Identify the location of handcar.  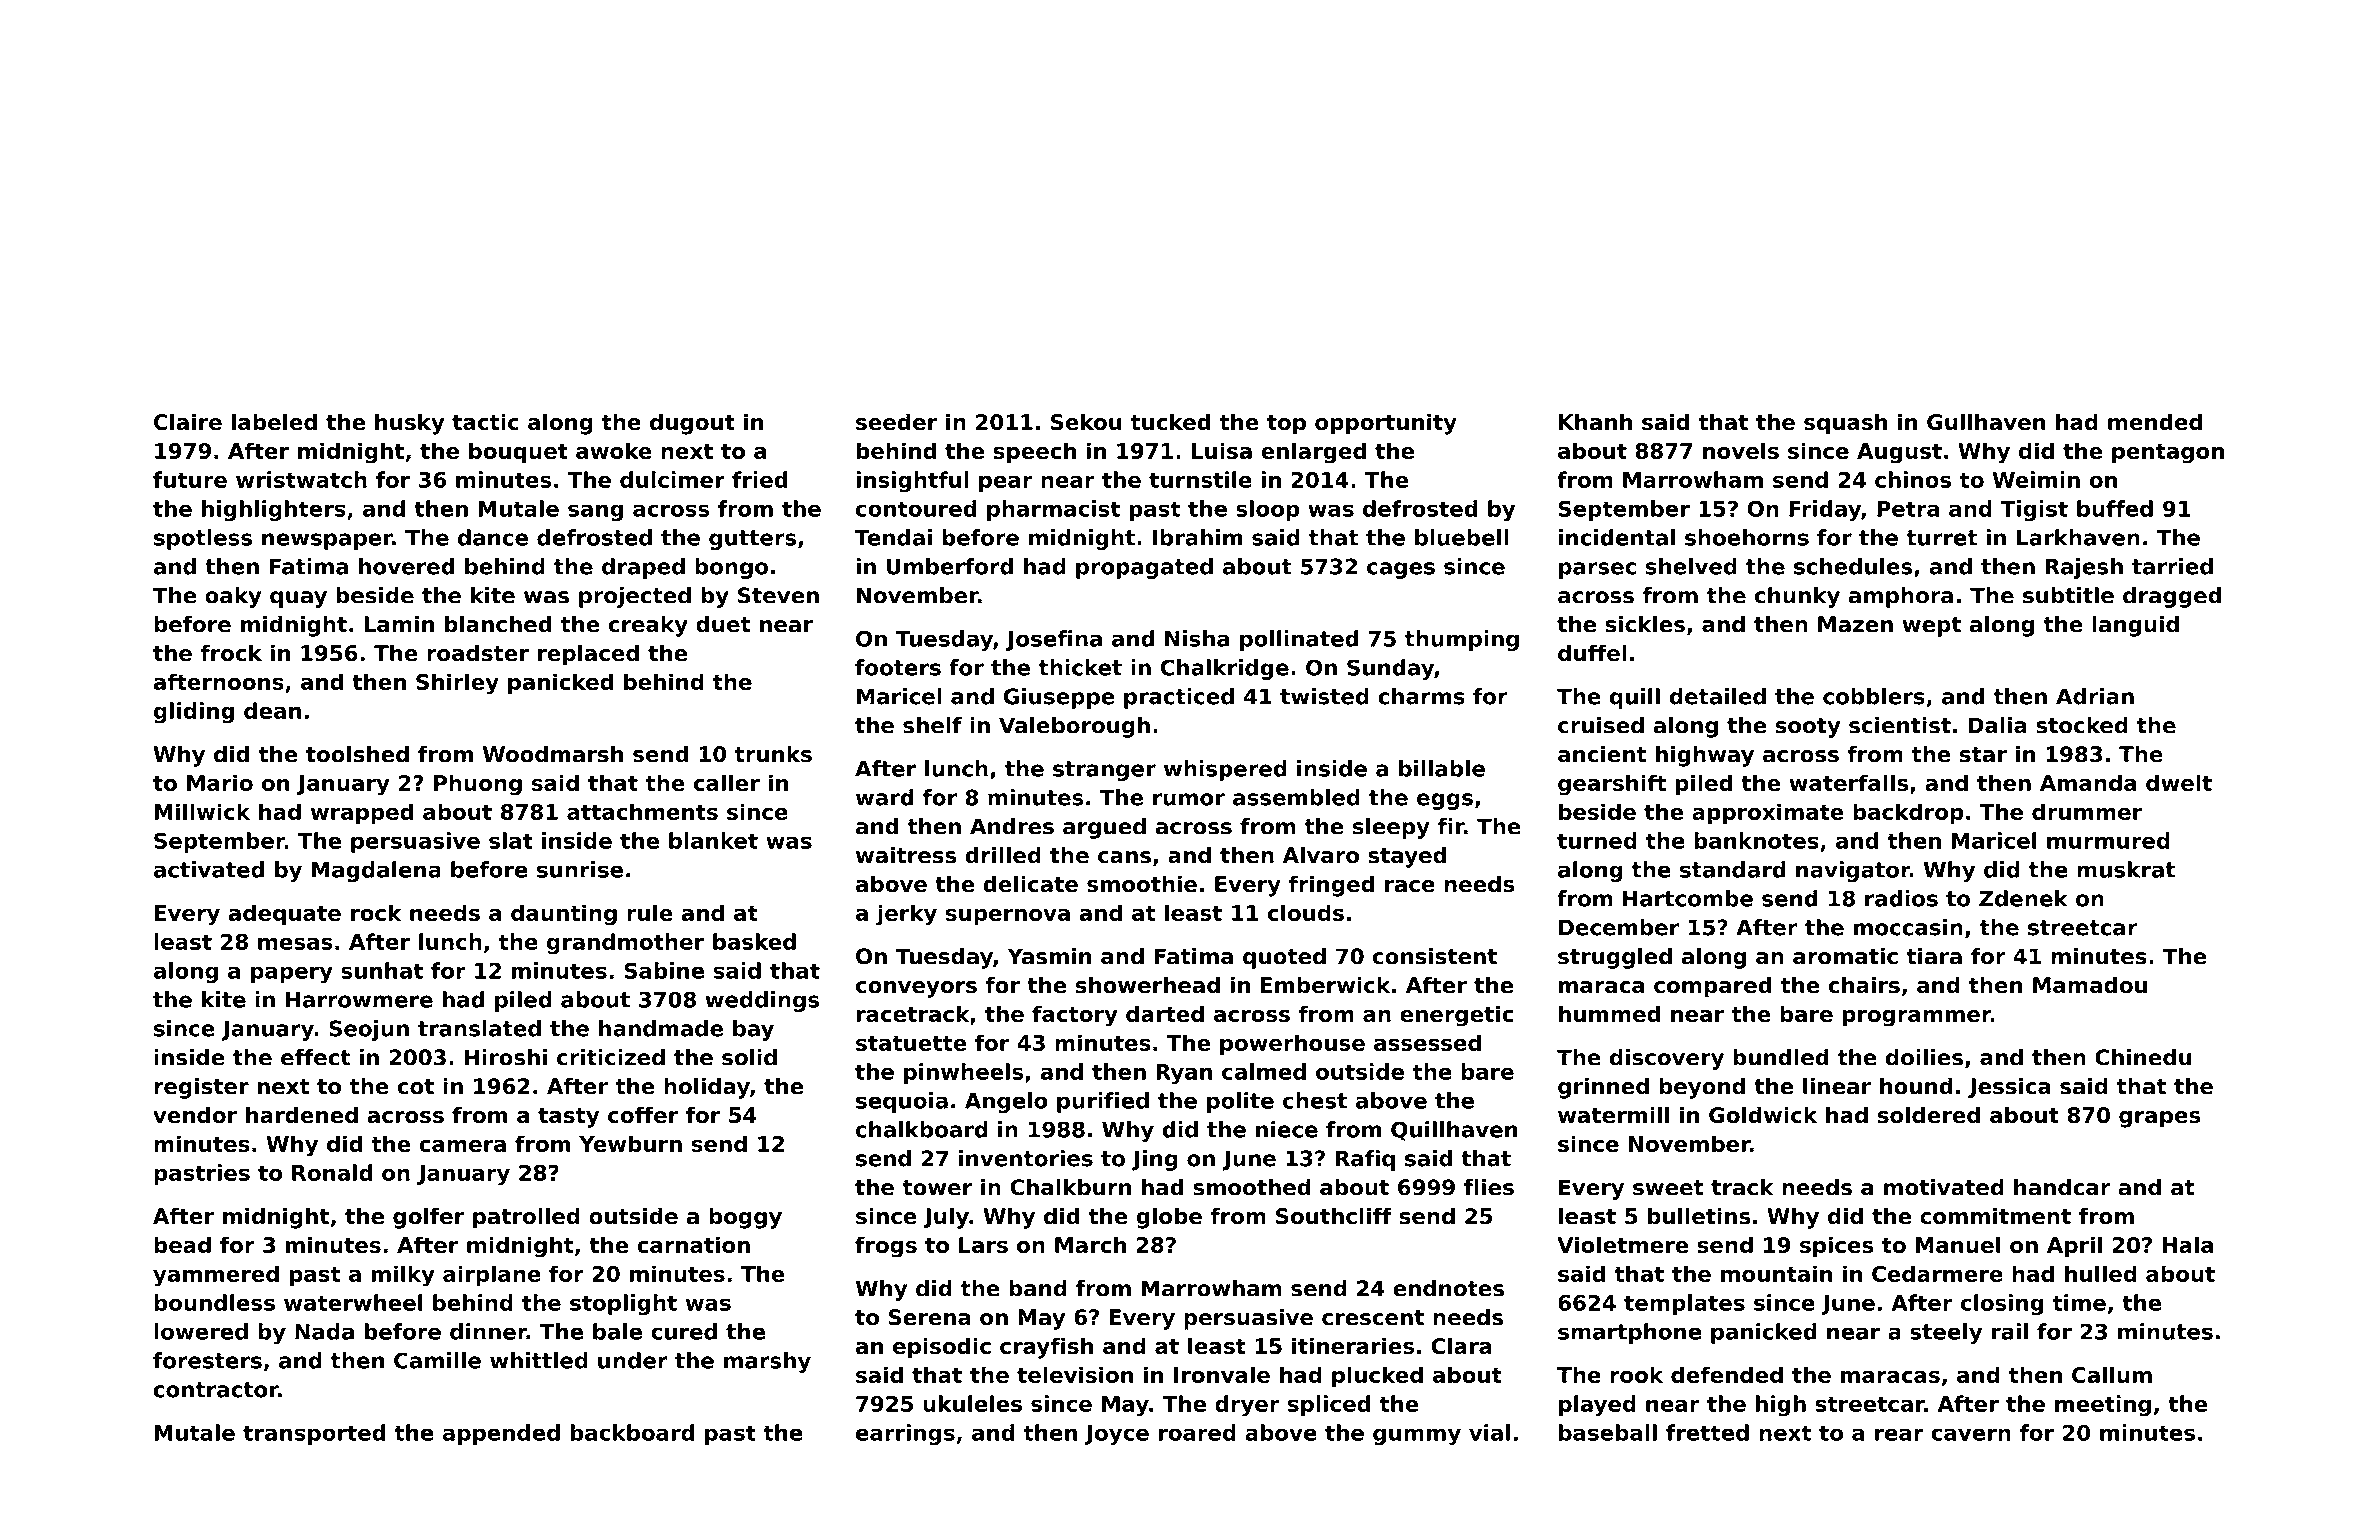
(2062, 1187).
